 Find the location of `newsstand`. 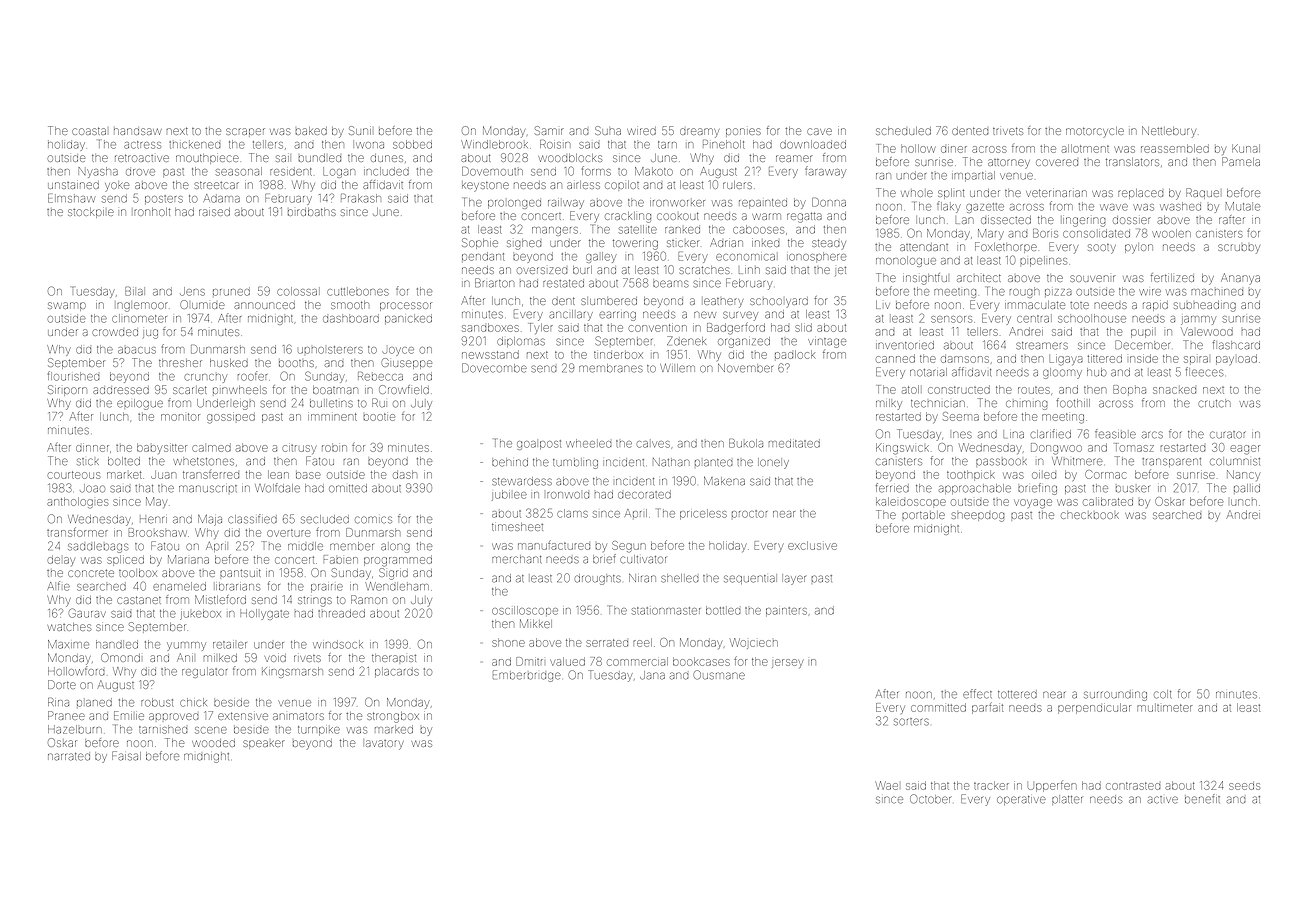

newsstand is located at coordinates (490, 355).
